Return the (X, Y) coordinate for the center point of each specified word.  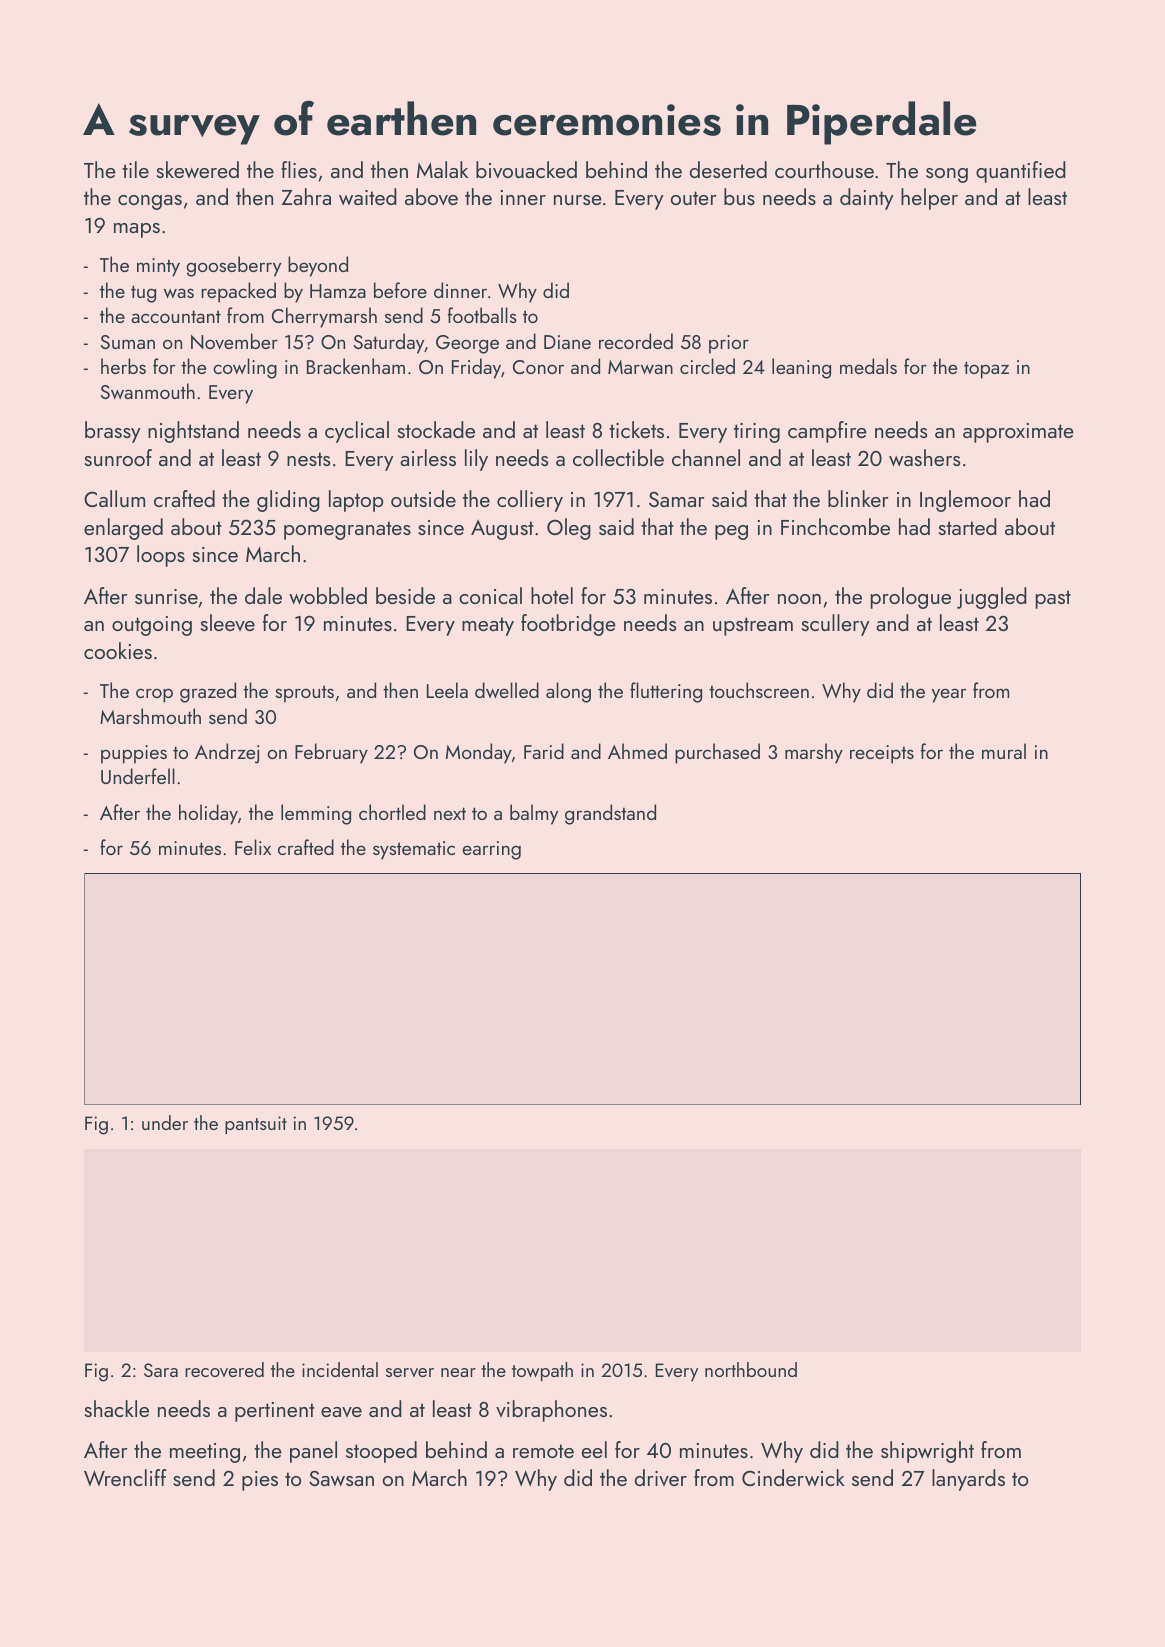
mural (1004, 751)
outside (423, 498)
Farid (544, 751)
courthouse (824, 169)
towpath (542, 1371)
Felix (253, 847)
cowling (245, 368)
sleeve (228, 622)
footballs (482, 315)
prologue (911, 598)
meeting (205, 1453)
